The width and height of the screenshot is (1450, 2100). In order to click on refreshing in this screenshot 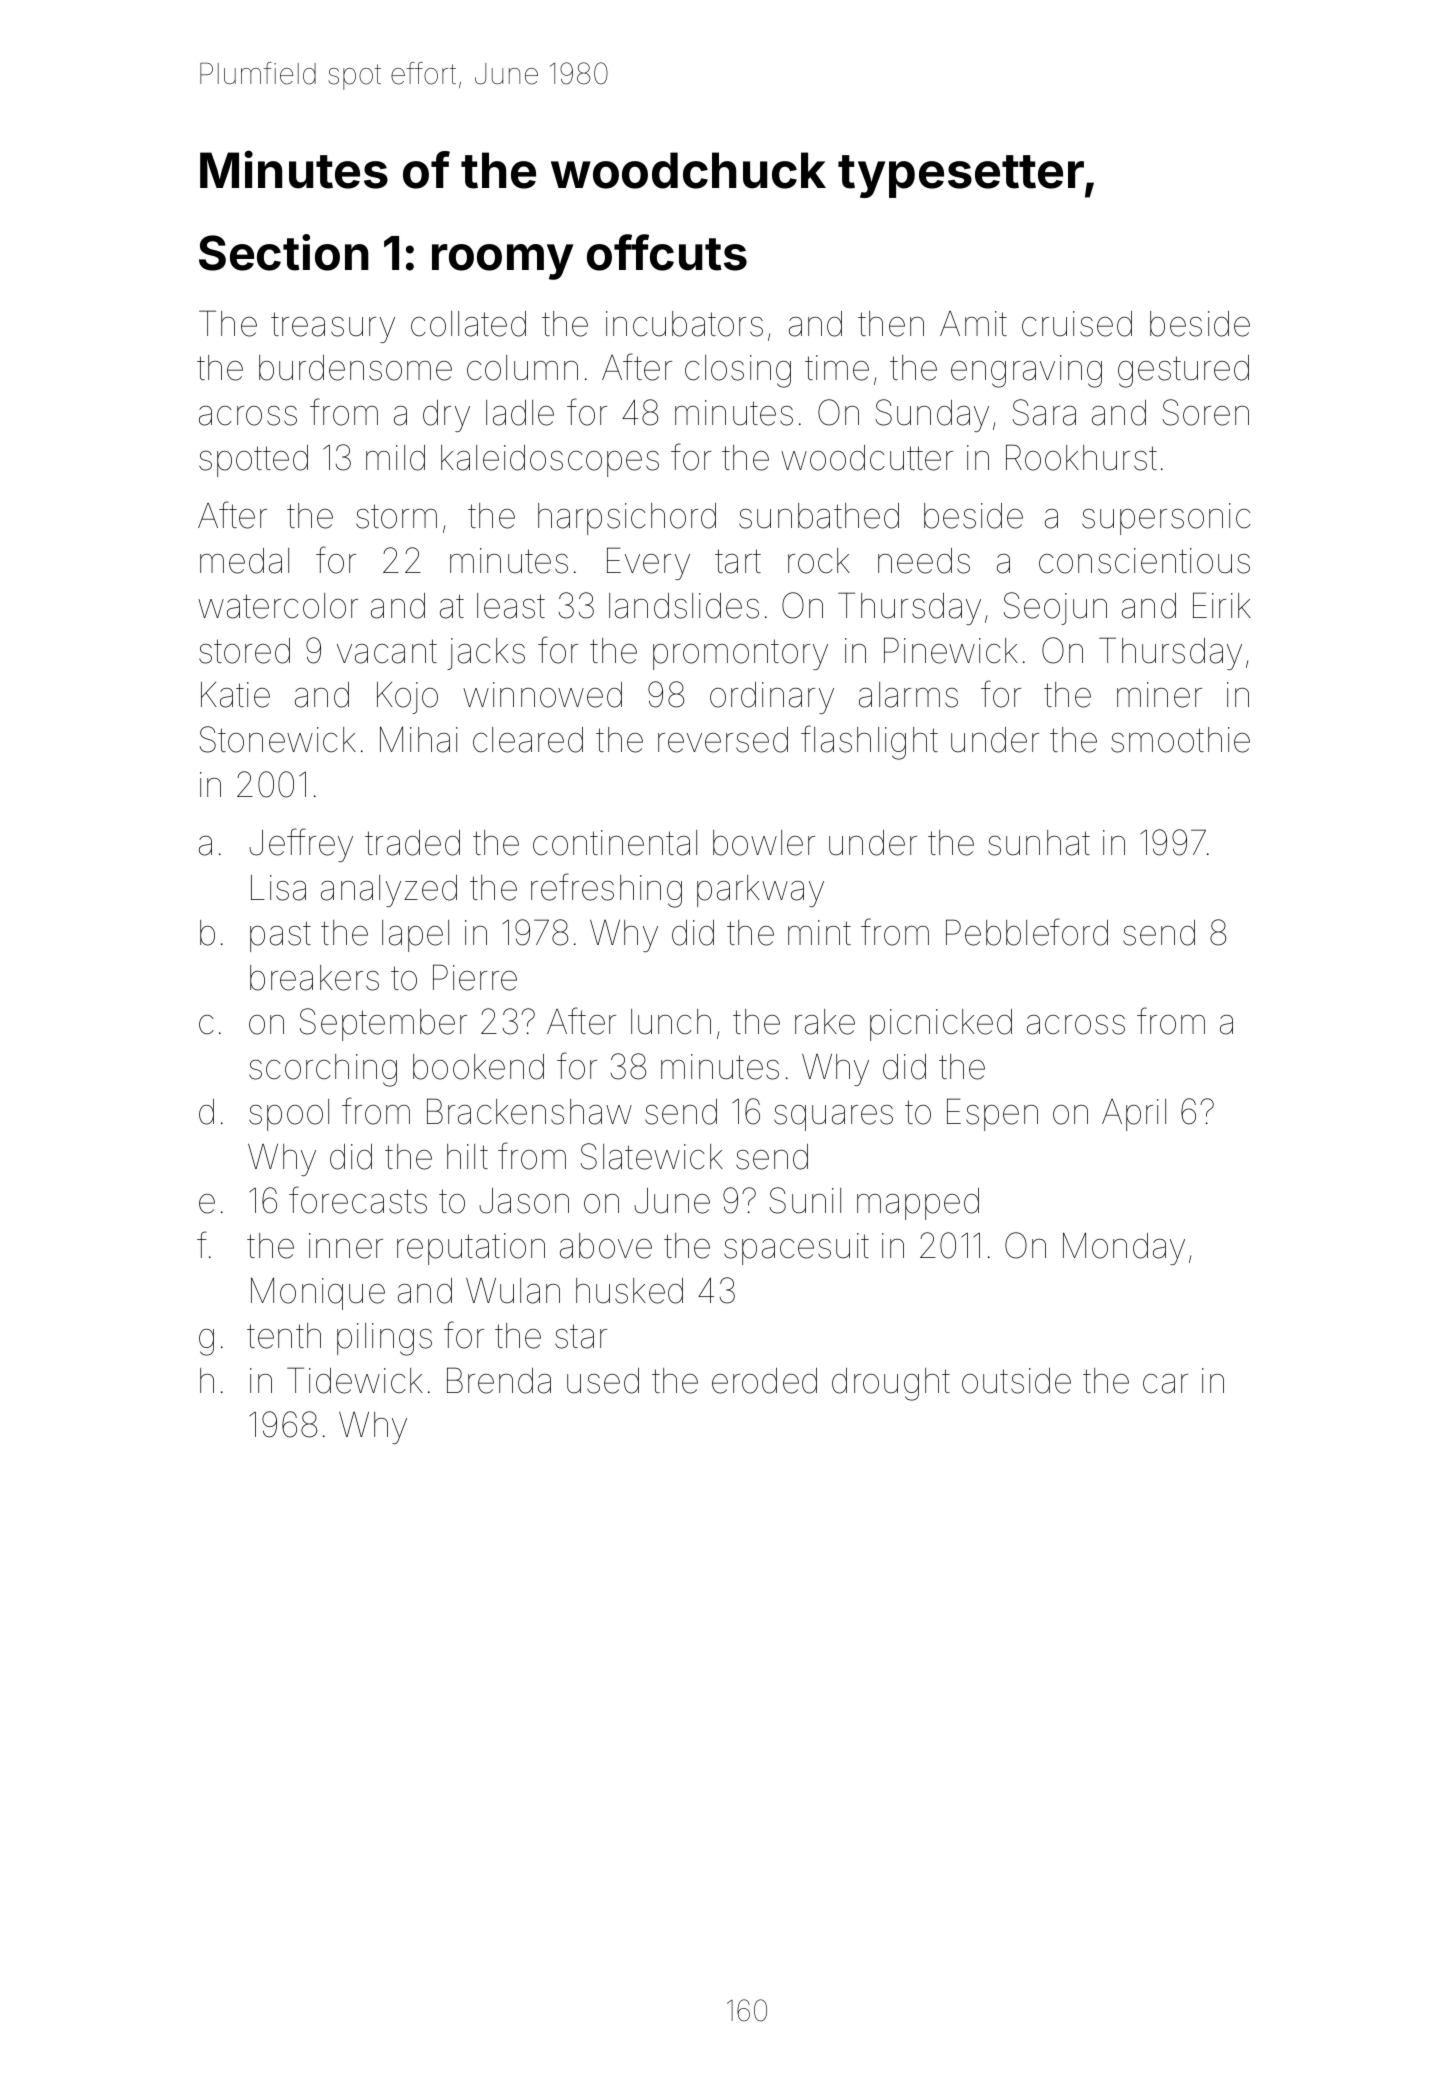, I will do `click(606, 890)`.
